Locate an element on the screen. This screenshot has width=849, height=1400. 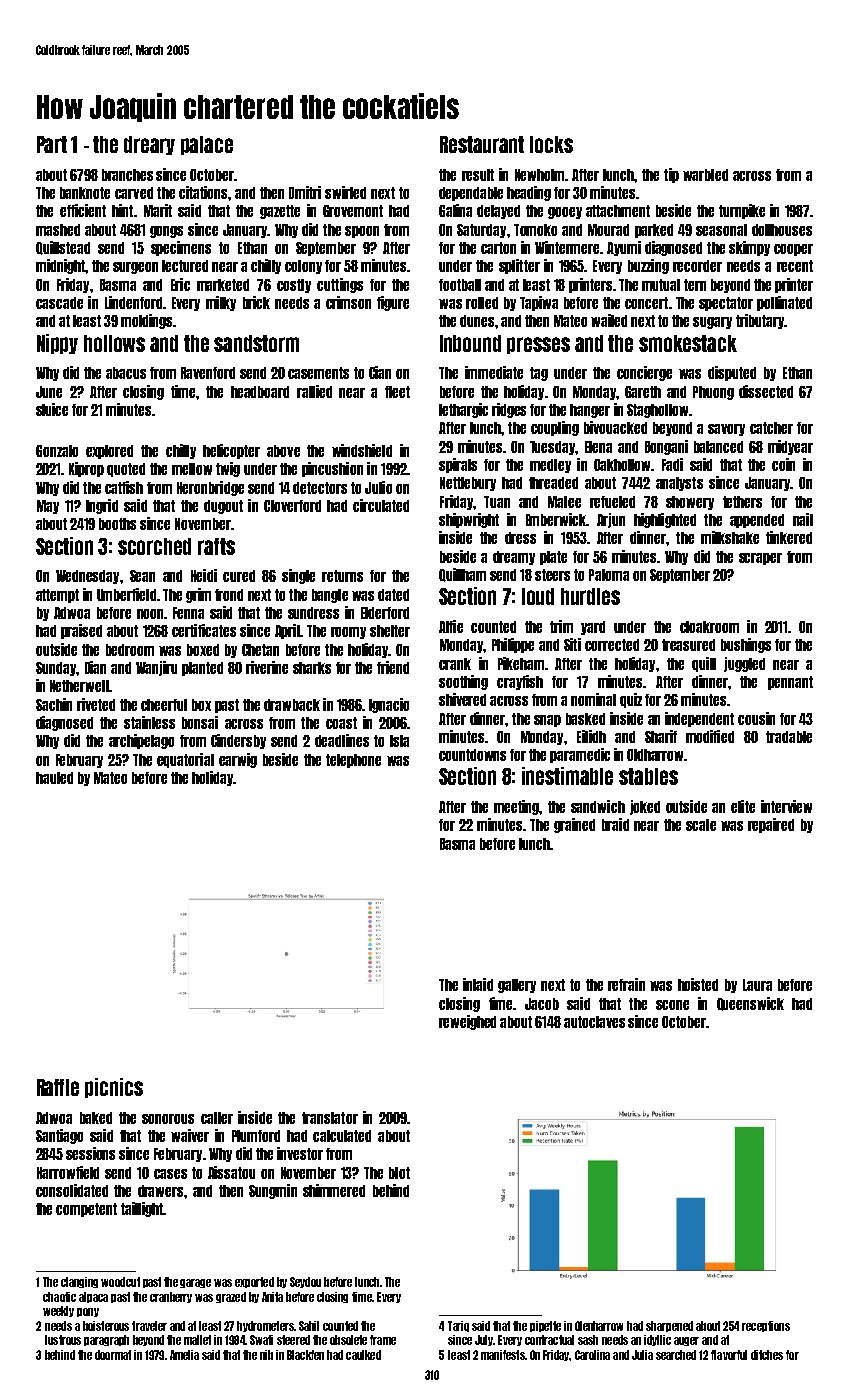
Ignacio is located at coordinates (389, 705).
